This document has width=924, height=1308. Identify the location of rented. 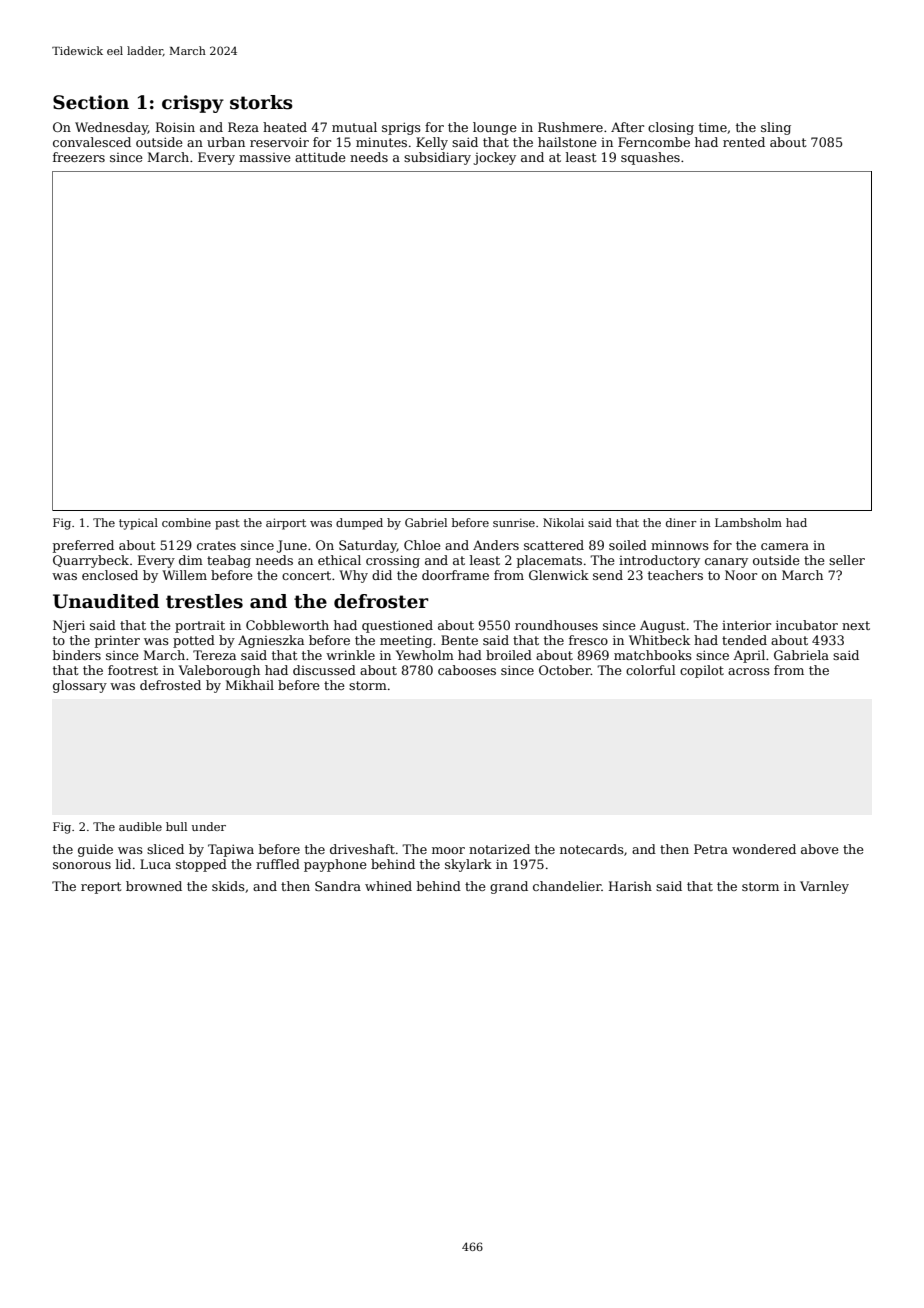
(744, 142).
